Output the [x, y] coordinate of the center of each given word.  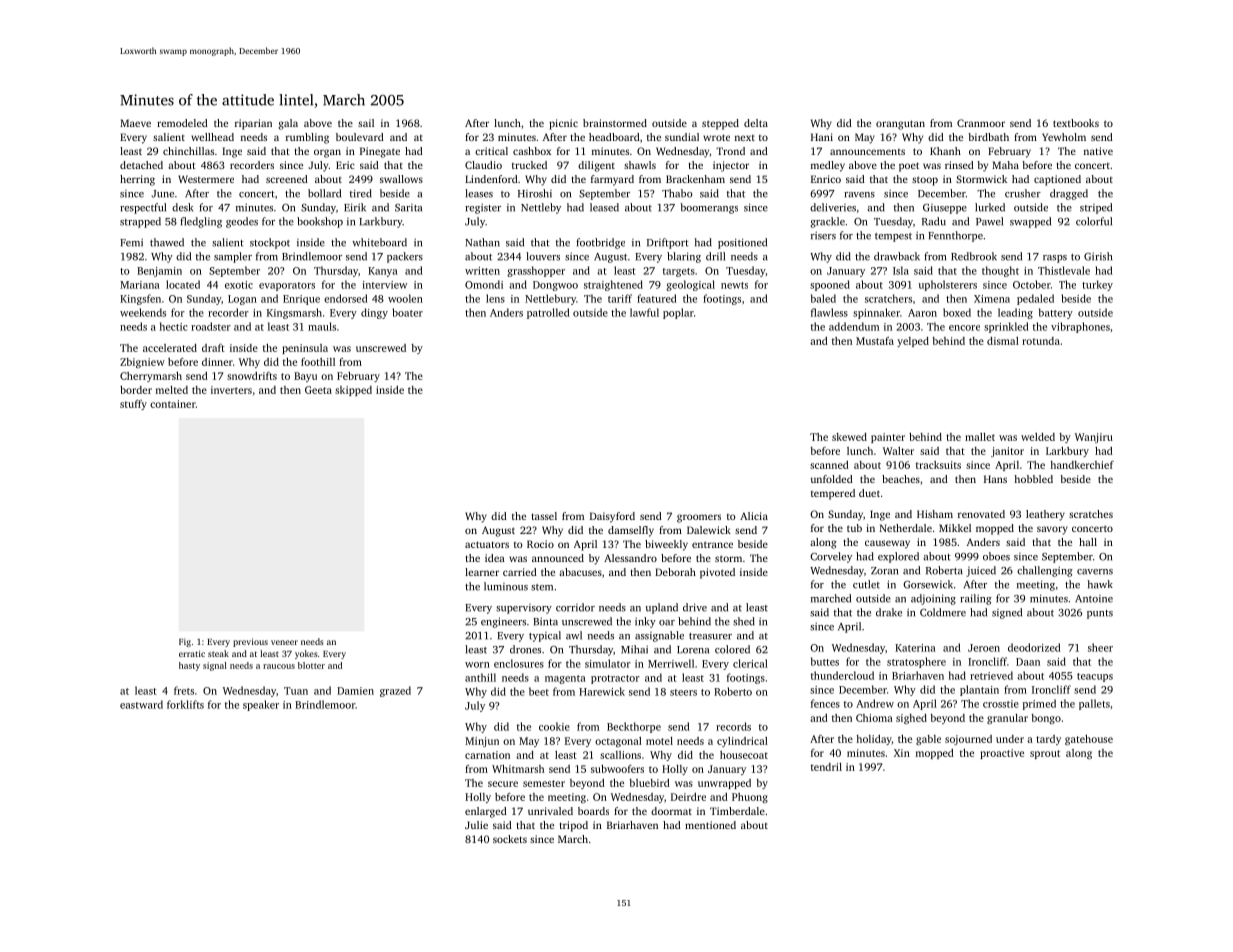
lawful [644, 312]
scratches [1091, 514]
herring [137, 180]
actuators [487, 544]
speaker [261, 705]
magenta [565, 679]
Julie [476, 825]
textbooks [1076, 123]
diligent [596, 166]
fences [825, 703]
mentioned [710, 825]
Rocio [540, 544]
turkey [1097, 285]
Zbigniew [142, 363]
